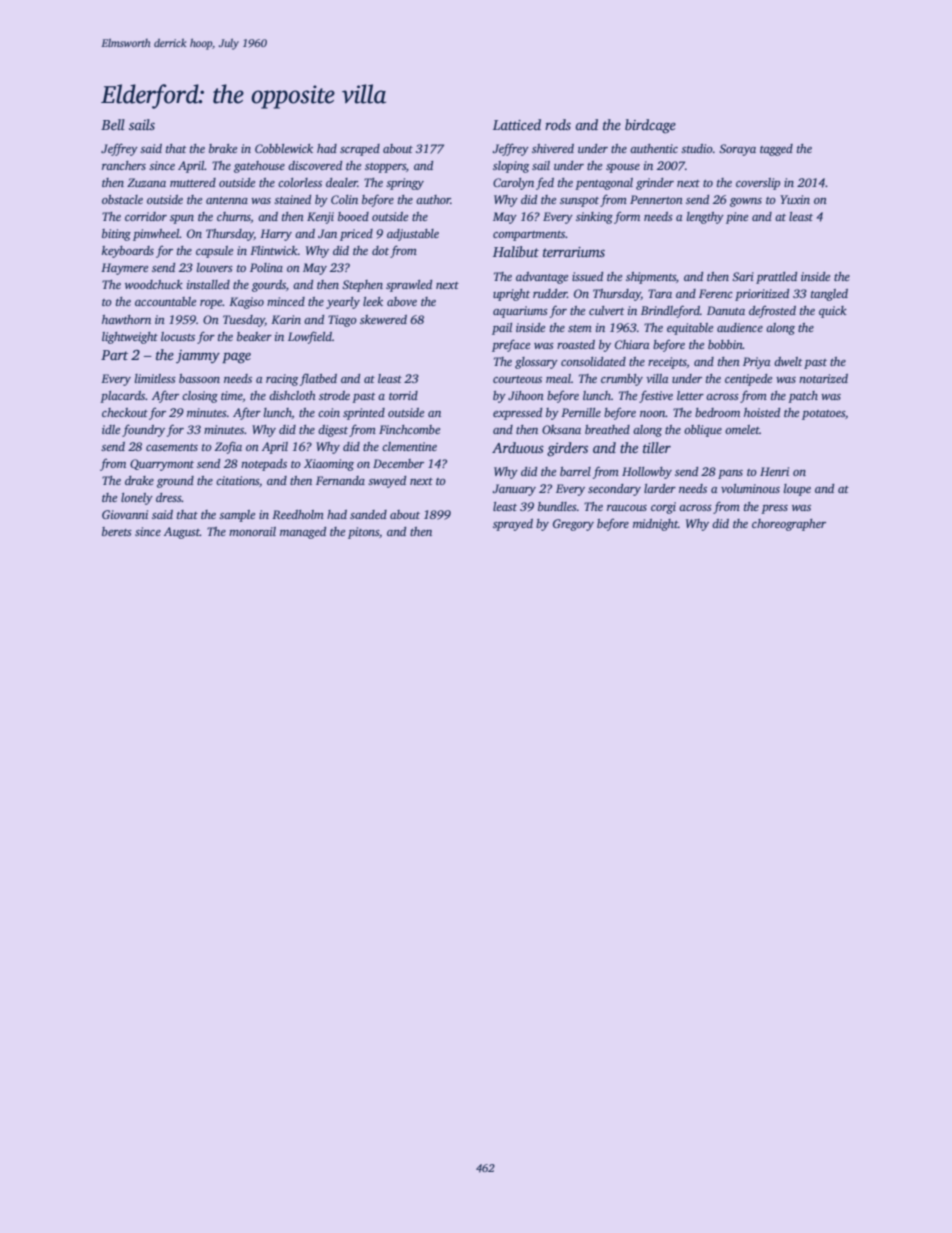 The height and width of the screenshot is (1233, 952). Describe the element at coordinates (580, 328) in the screenshot. I see `stem` at that location.
